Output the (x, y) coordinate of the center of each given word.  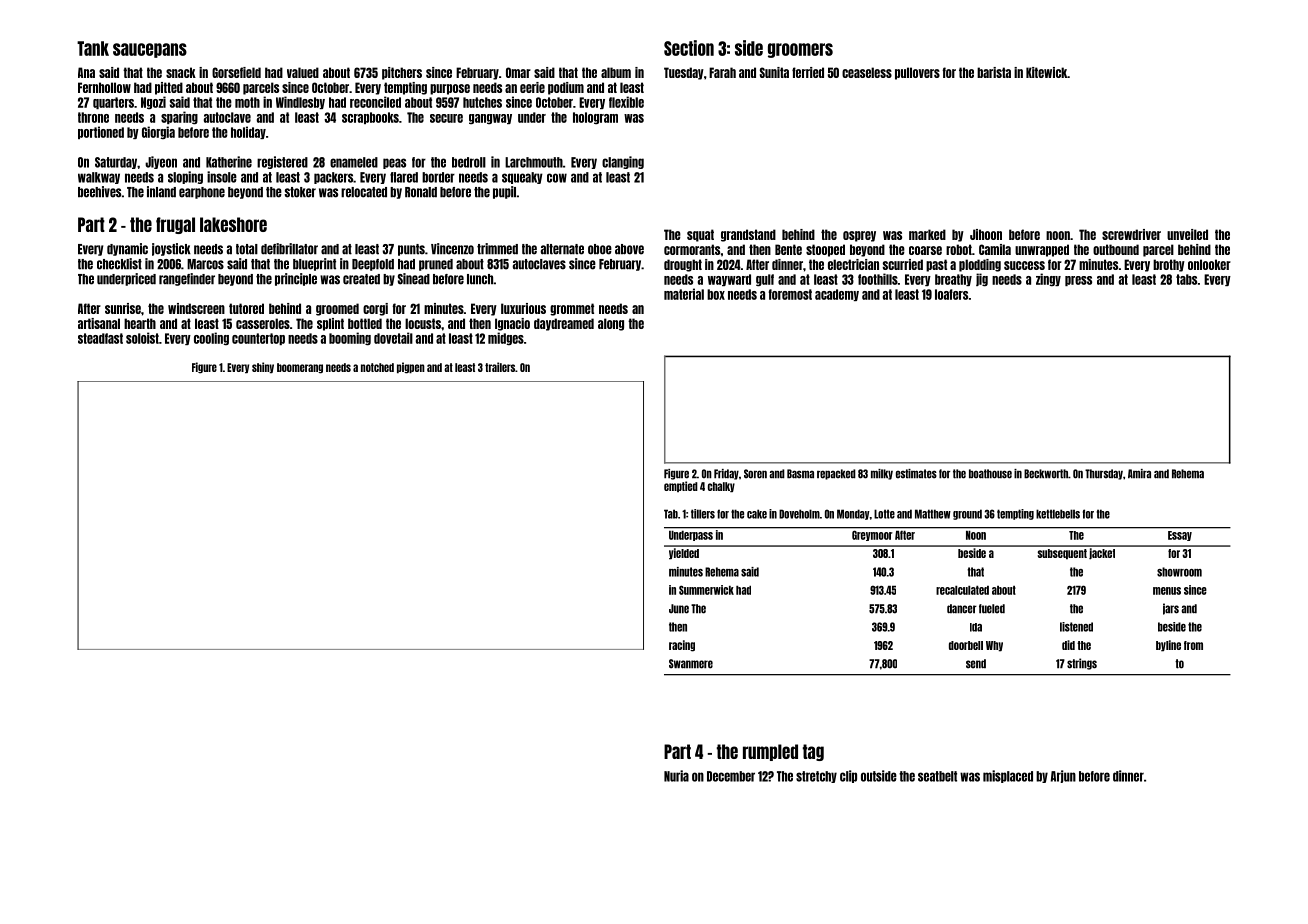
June (679, 609)
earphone (202, 193)
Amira (1139, 474)
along (611, 324)
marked (927, 234)
